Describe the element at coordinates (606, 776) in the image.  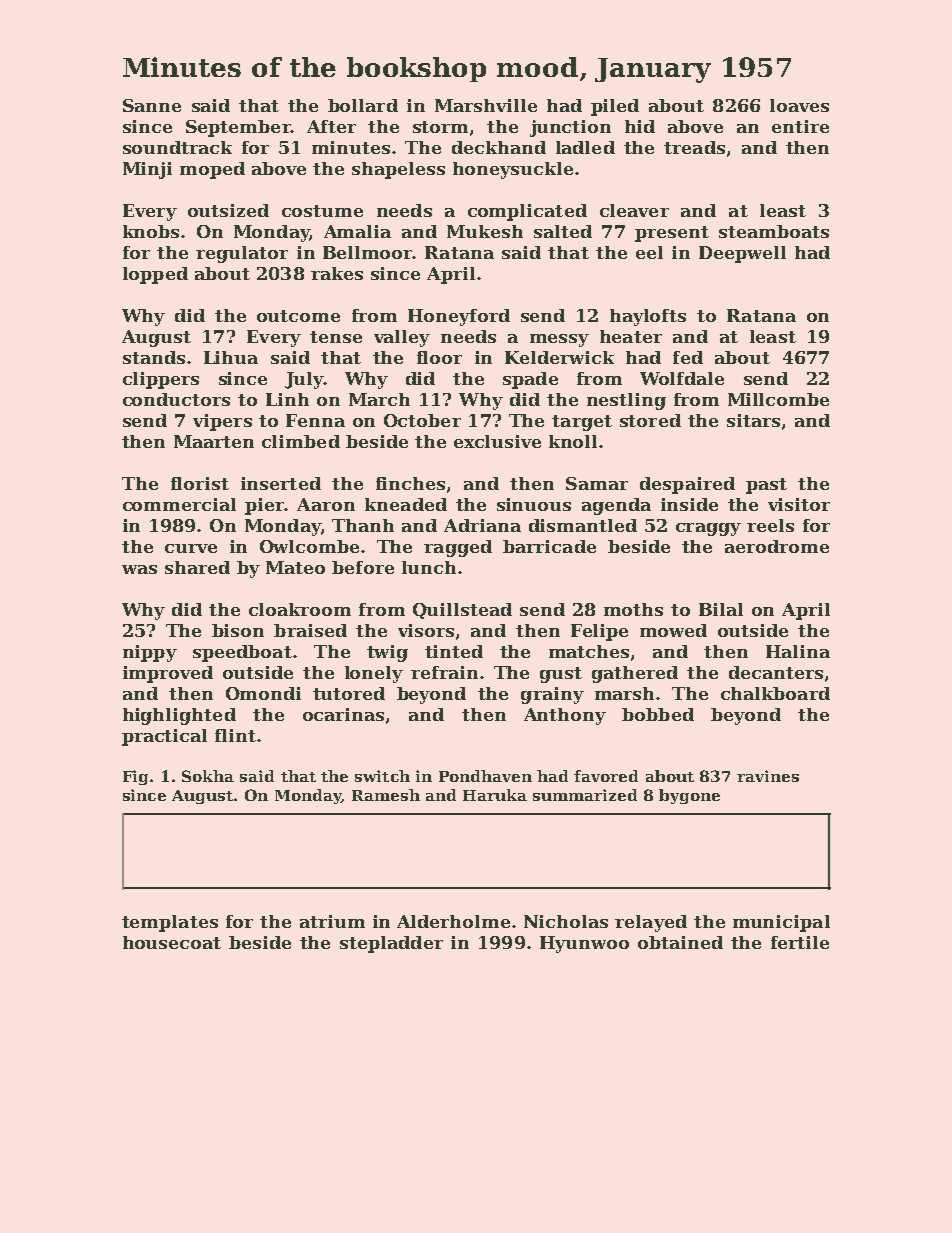
I see `favored` at that location.
